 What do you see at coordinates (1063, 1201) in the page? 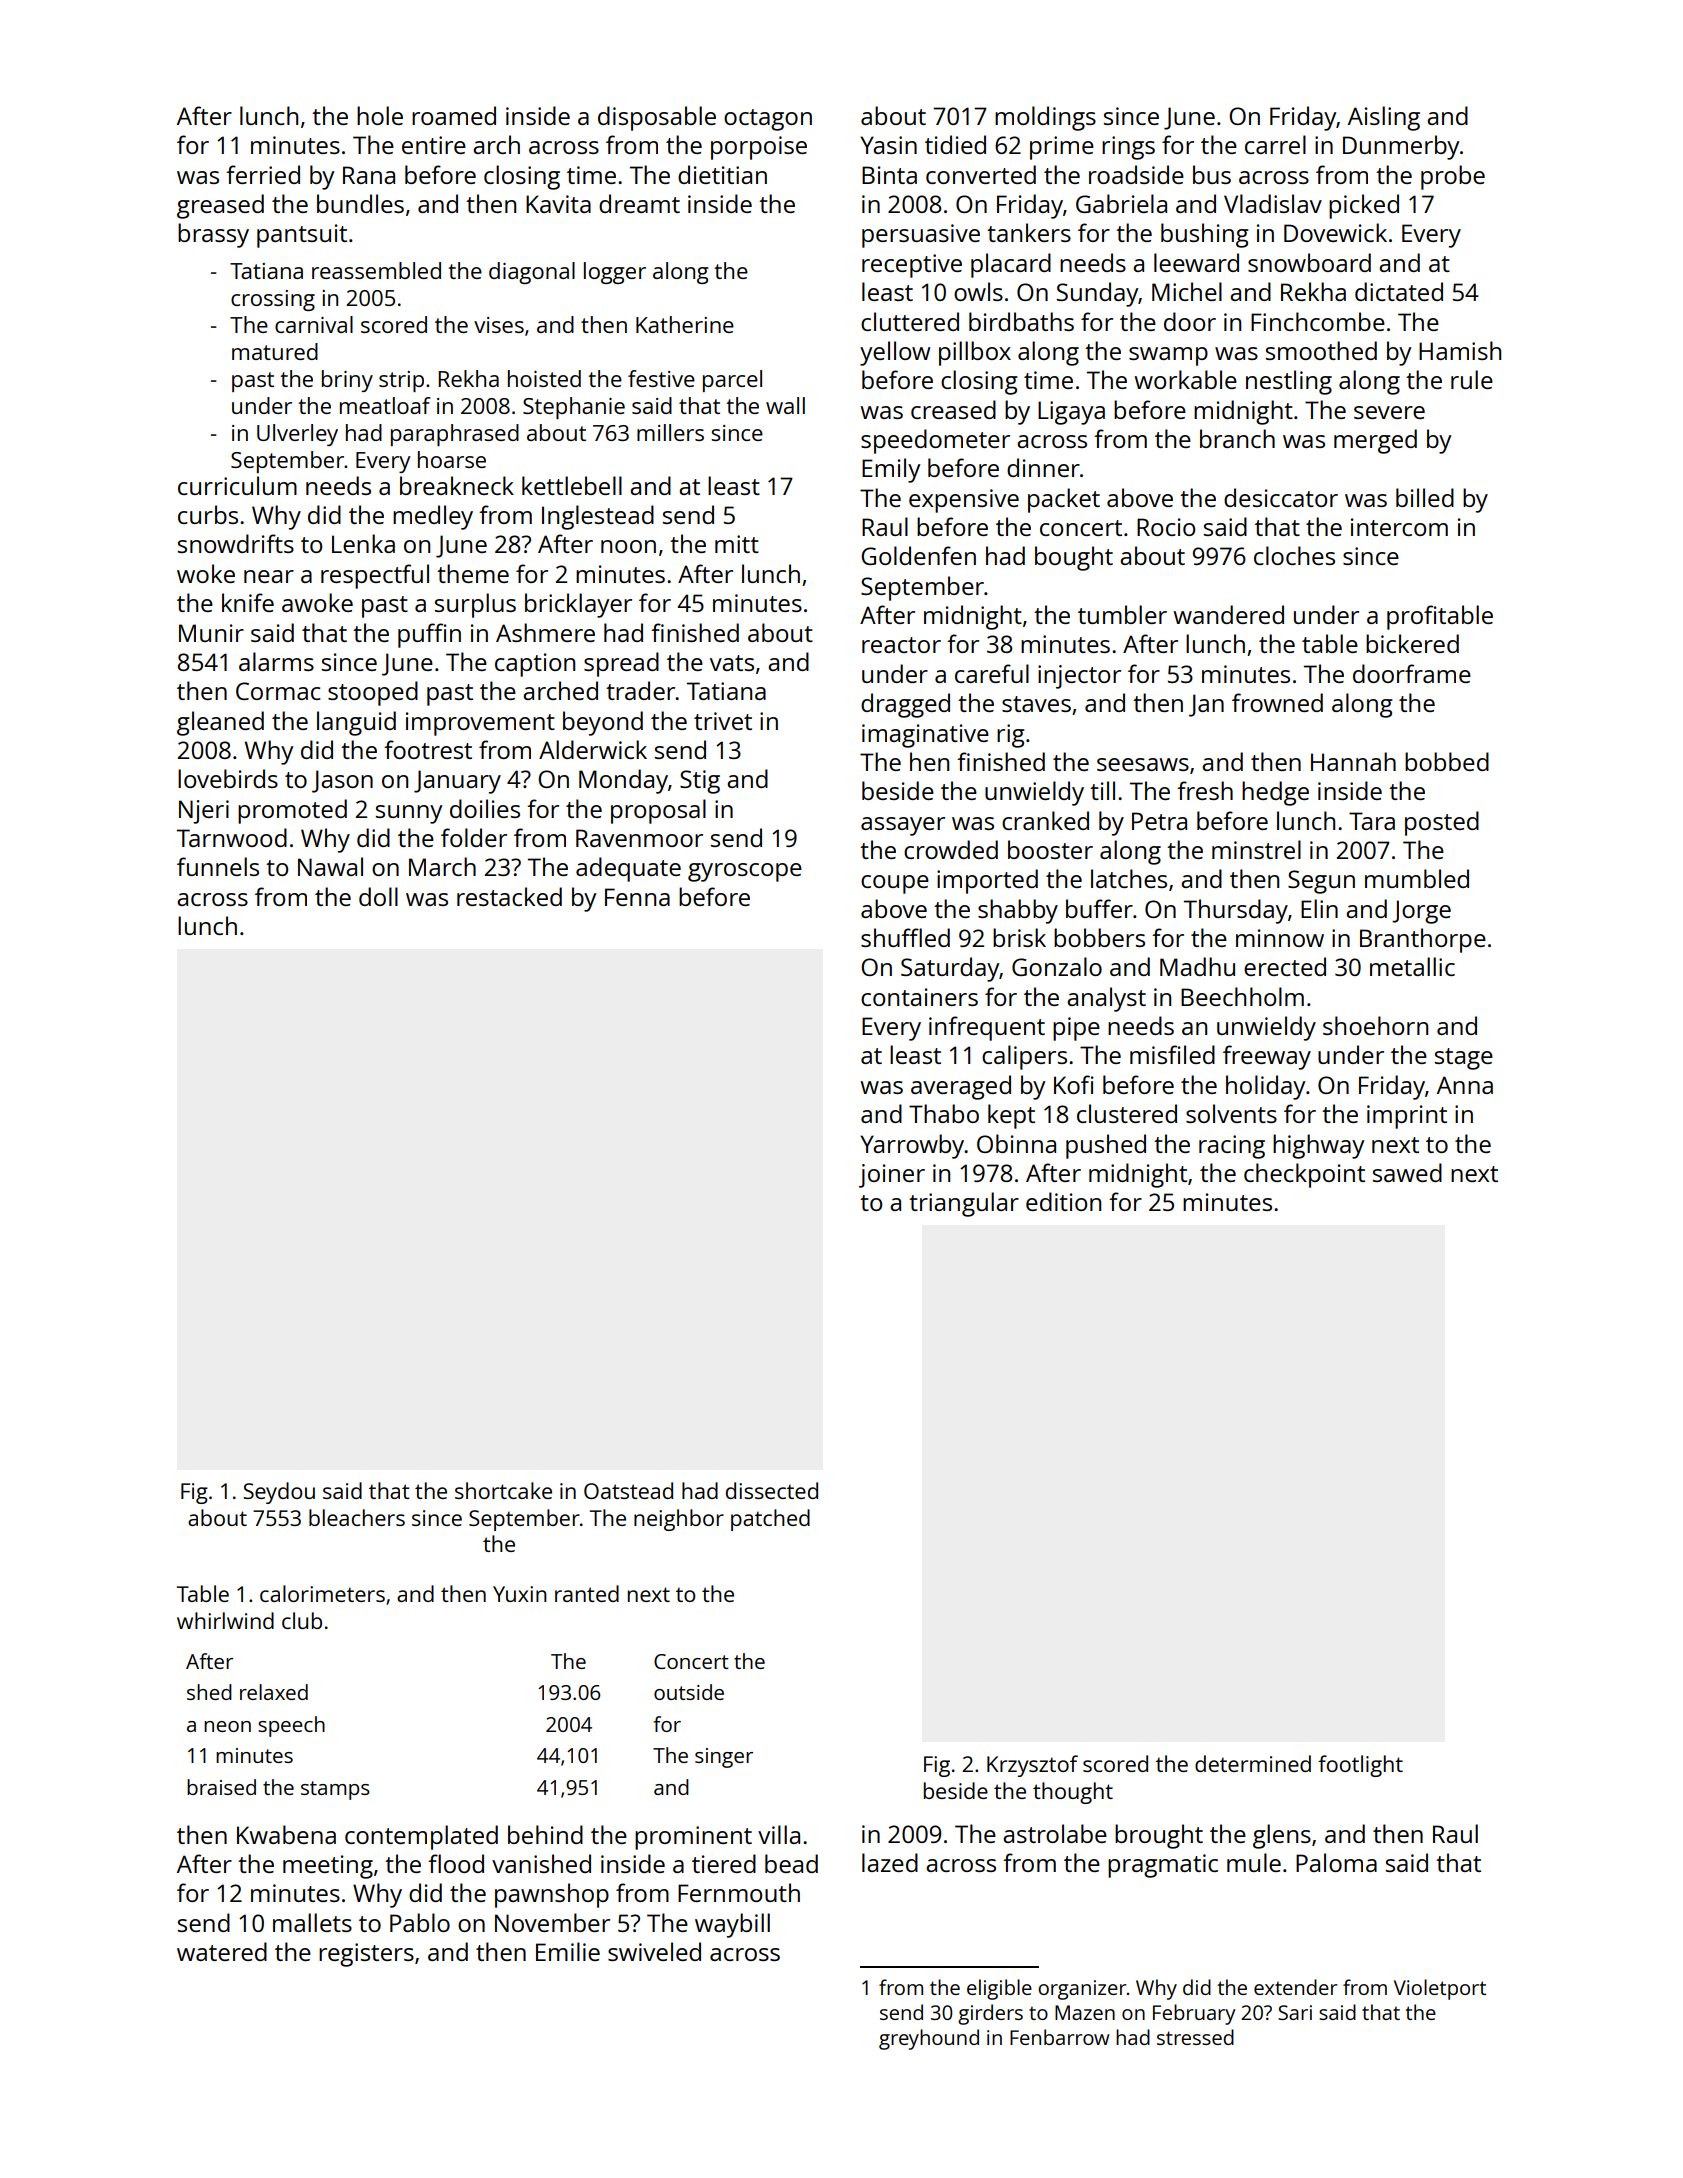
I see `edition` at bounding box center [1063, 1201].
